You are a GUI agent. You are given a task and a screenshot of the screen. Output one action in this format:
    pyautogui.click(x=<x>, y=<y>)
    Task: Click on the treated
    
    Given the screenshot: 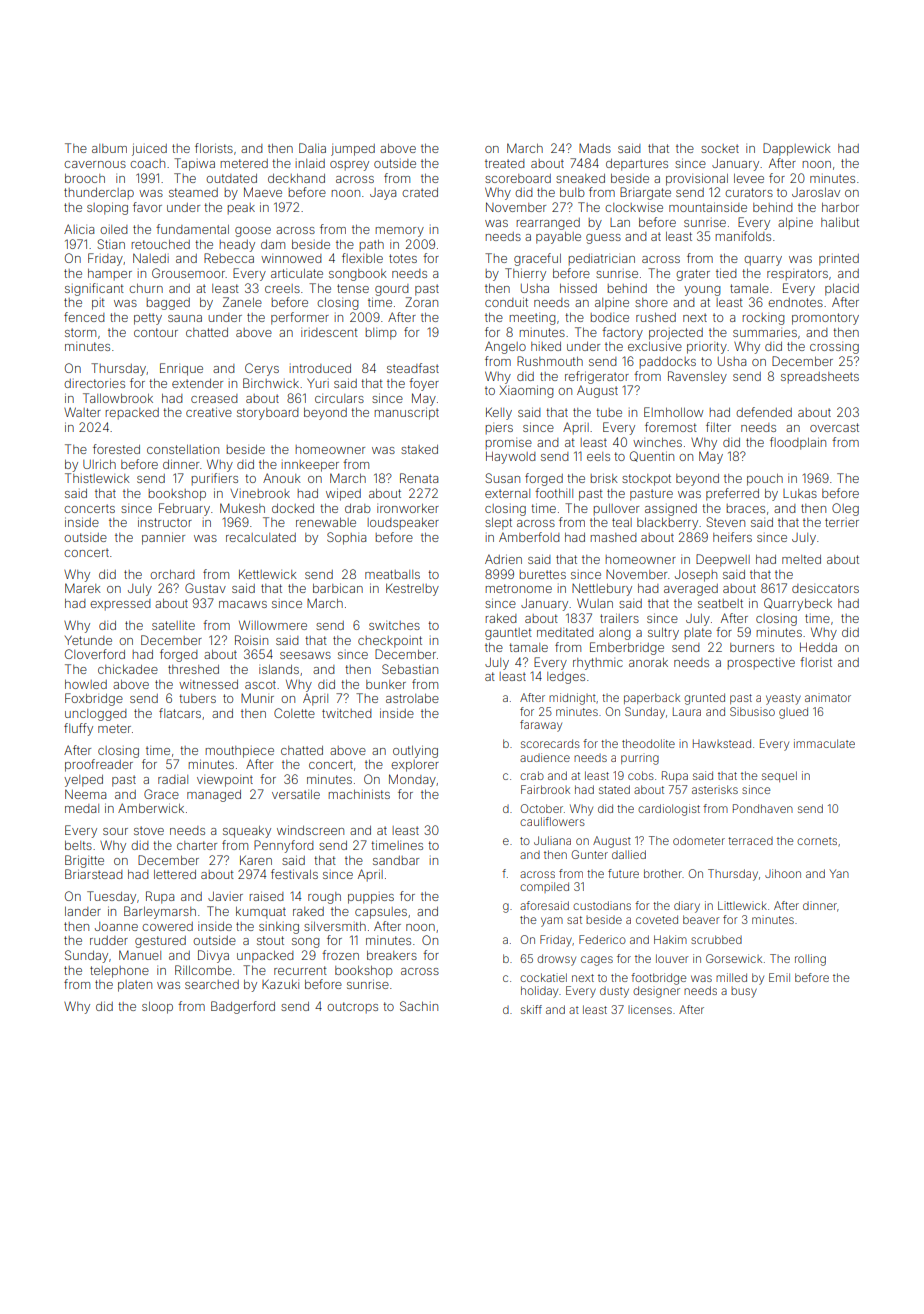 What is the action you would take?
    pyautogui.click(x=505, y=163)
